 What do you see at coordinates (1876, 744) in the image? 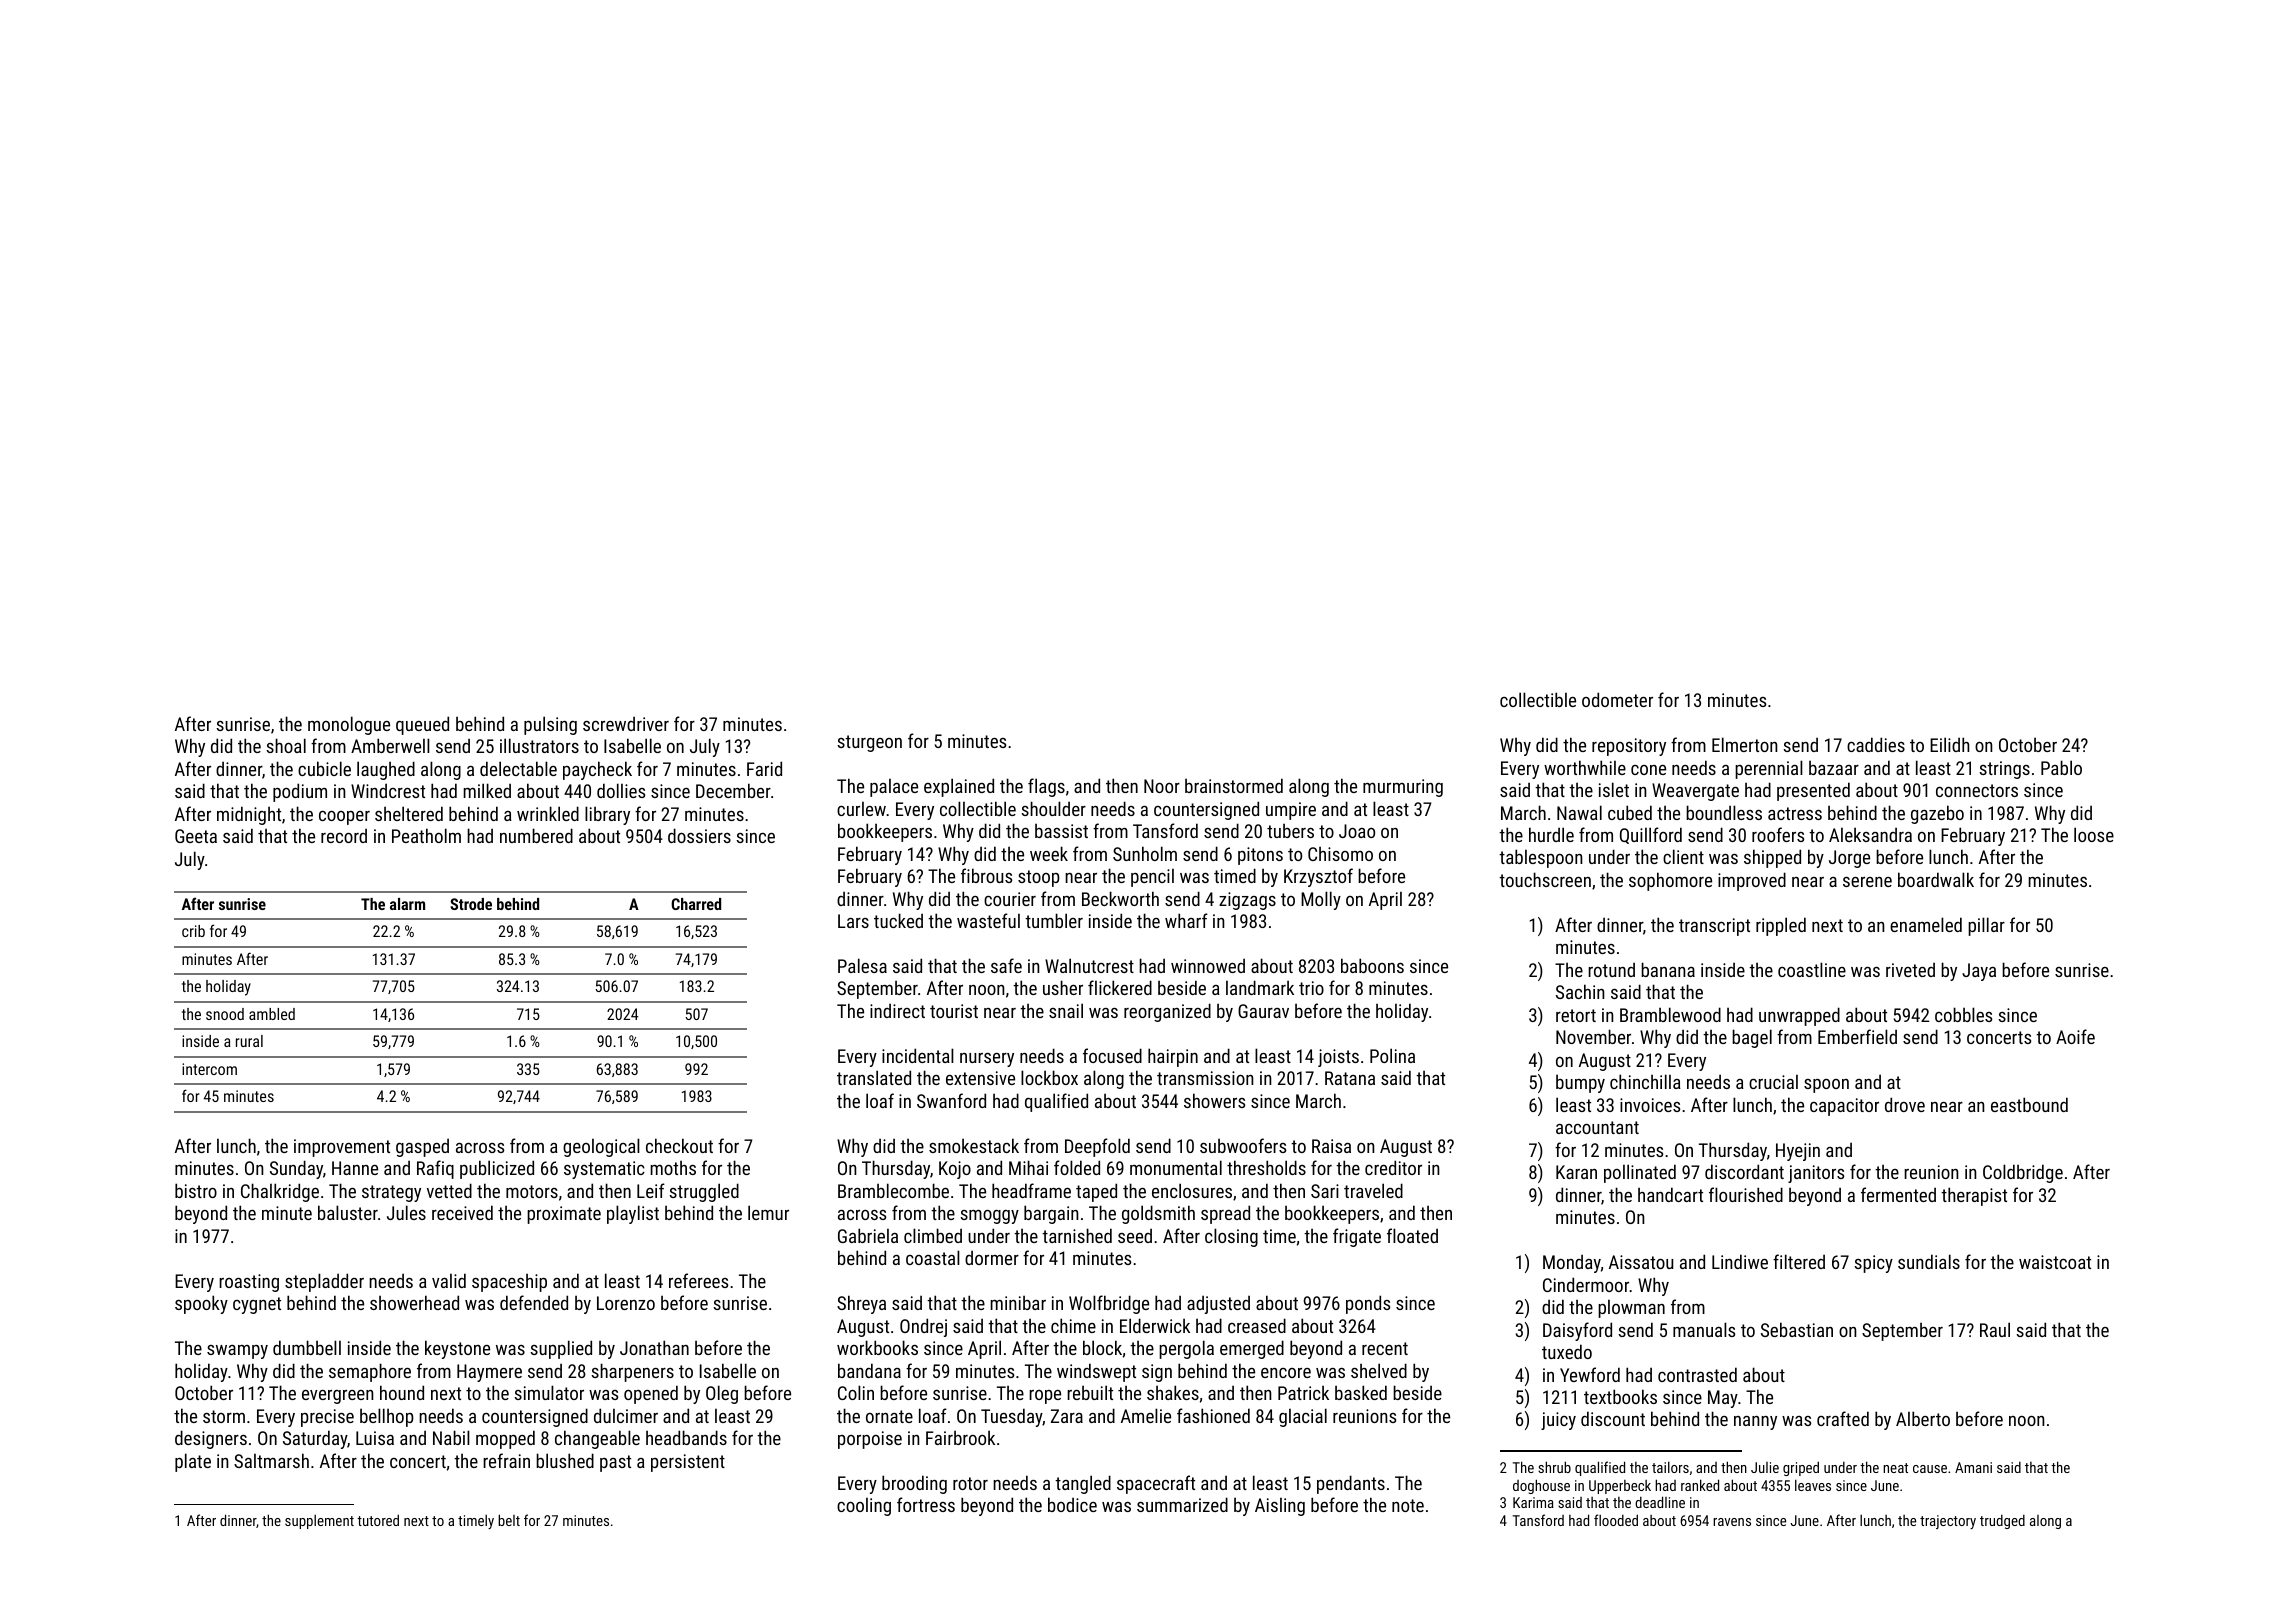
I see `caddies` at bounding box center [1876, 744].
